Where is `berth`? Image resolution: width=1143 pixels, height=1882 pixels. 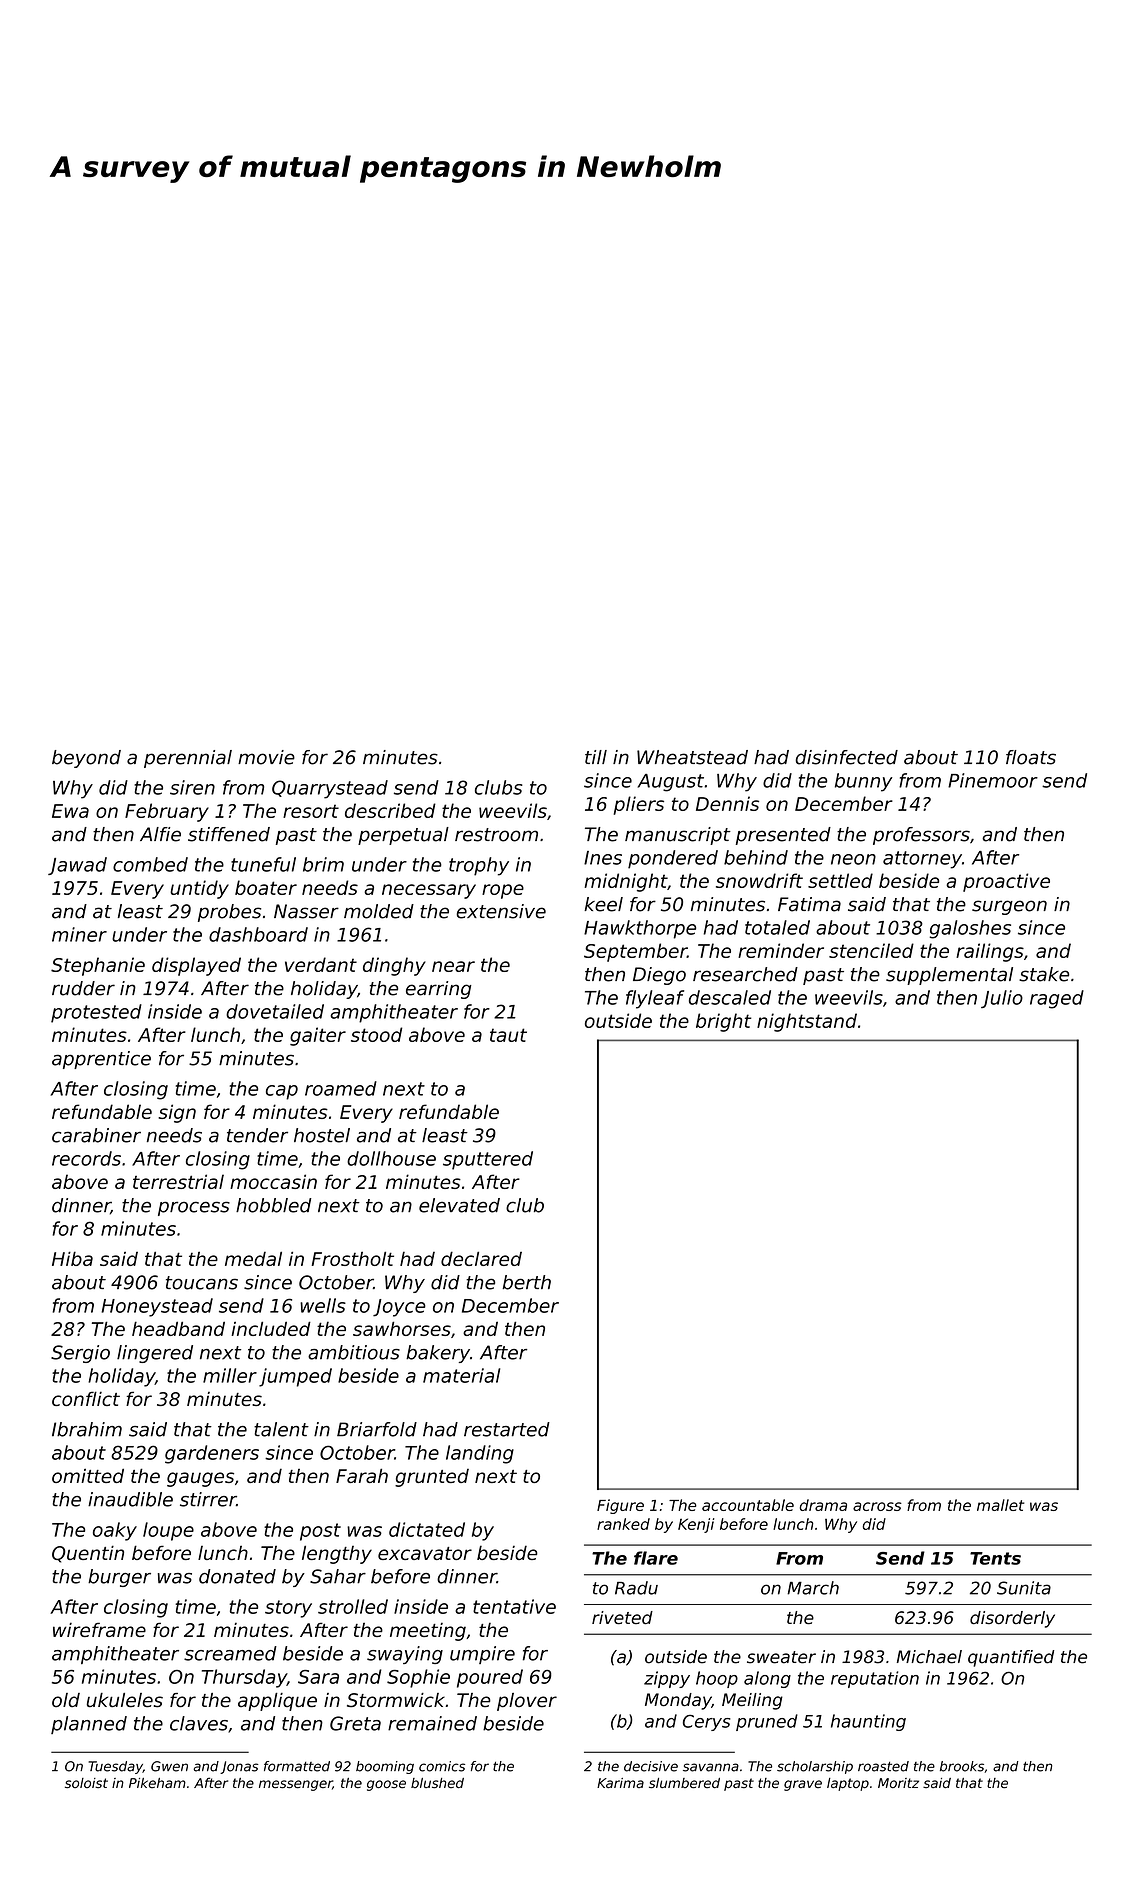 berth is located at coordinates (526, 1282).
